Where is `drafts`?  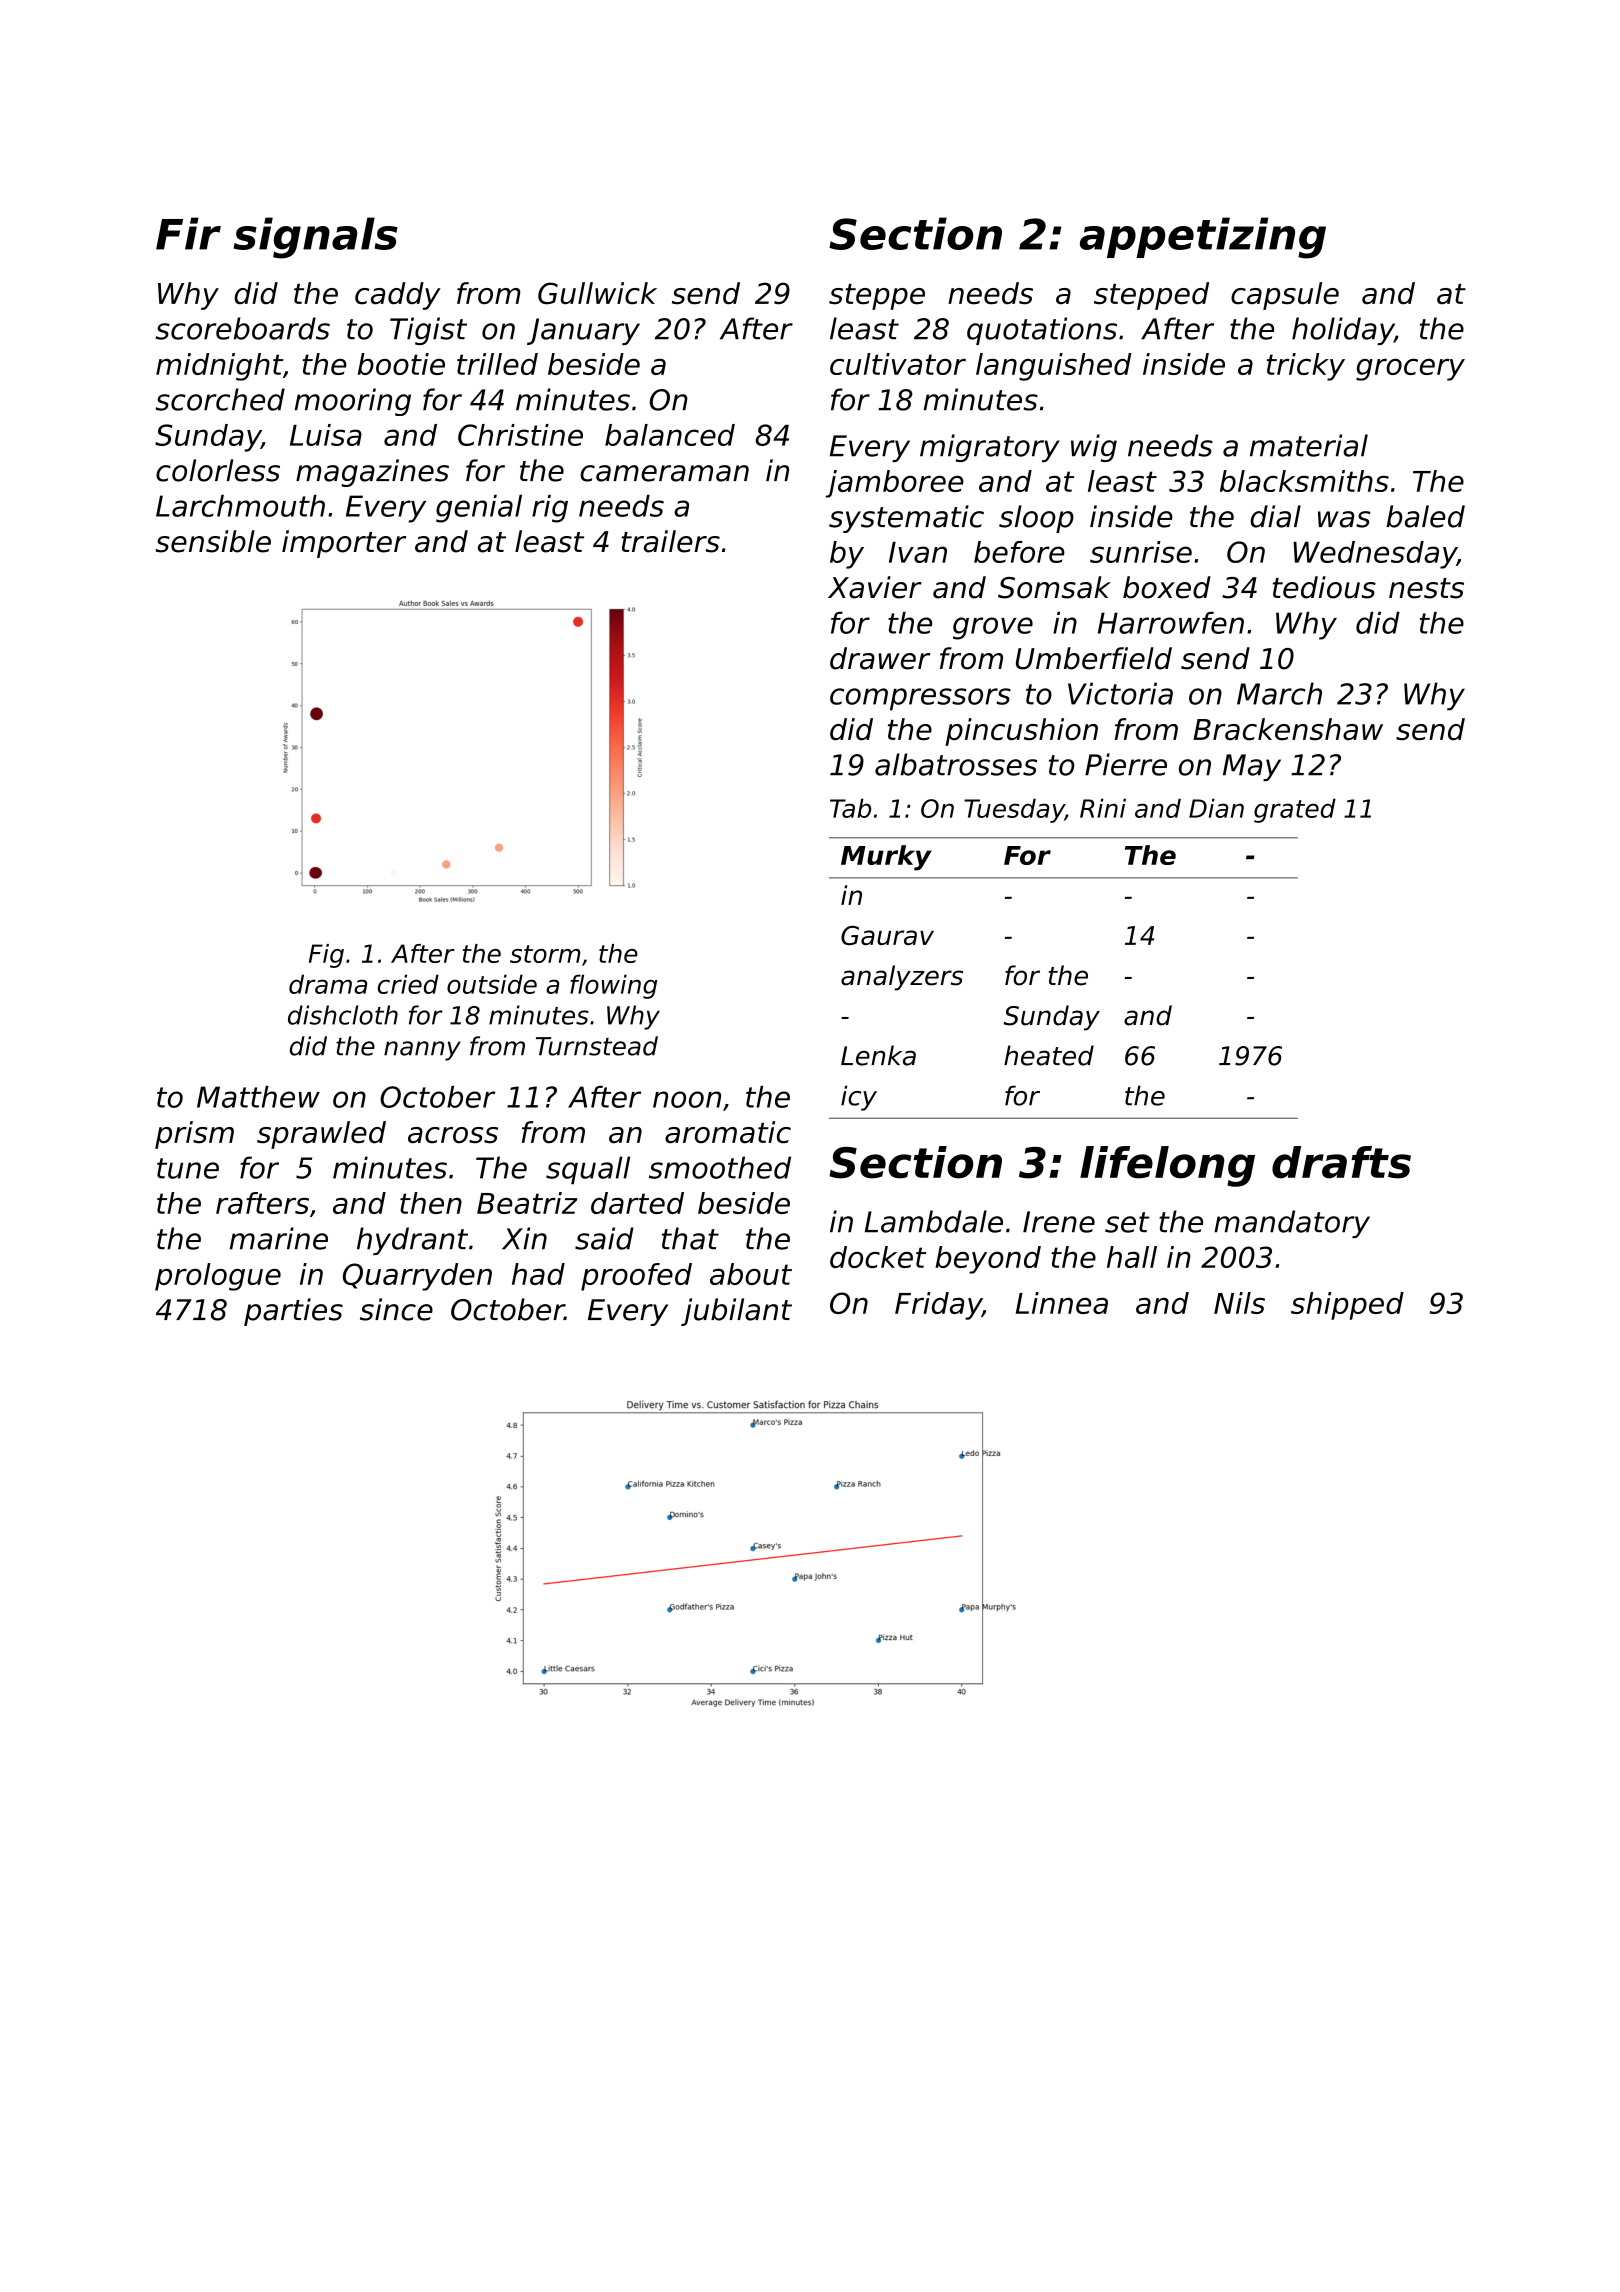
drafts is located at coordinates (1341, 1162).
